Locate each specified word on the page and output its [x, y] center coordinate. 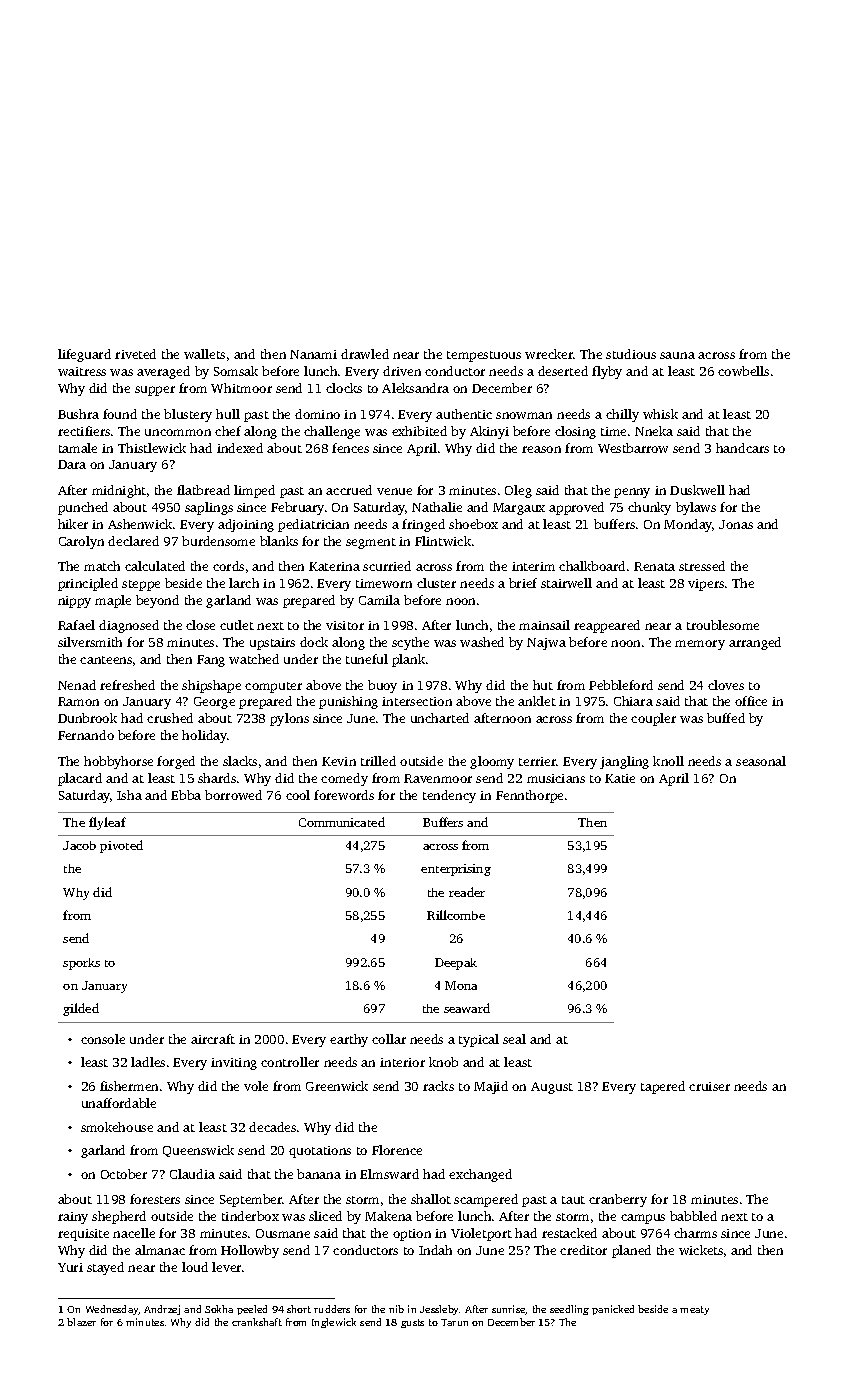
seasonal [761, 761]
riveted [135, 354]
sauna [677, 355]
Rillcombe [456, 915]
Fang [211, 661]
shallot [431, 1199]
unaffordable [119, 1103]
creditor [583, 1250]
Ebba [186, 795]
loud [195, 1267]
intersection [417, 701]
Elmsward [389, 1174]
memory [700, 645]
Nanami [313, 354]
